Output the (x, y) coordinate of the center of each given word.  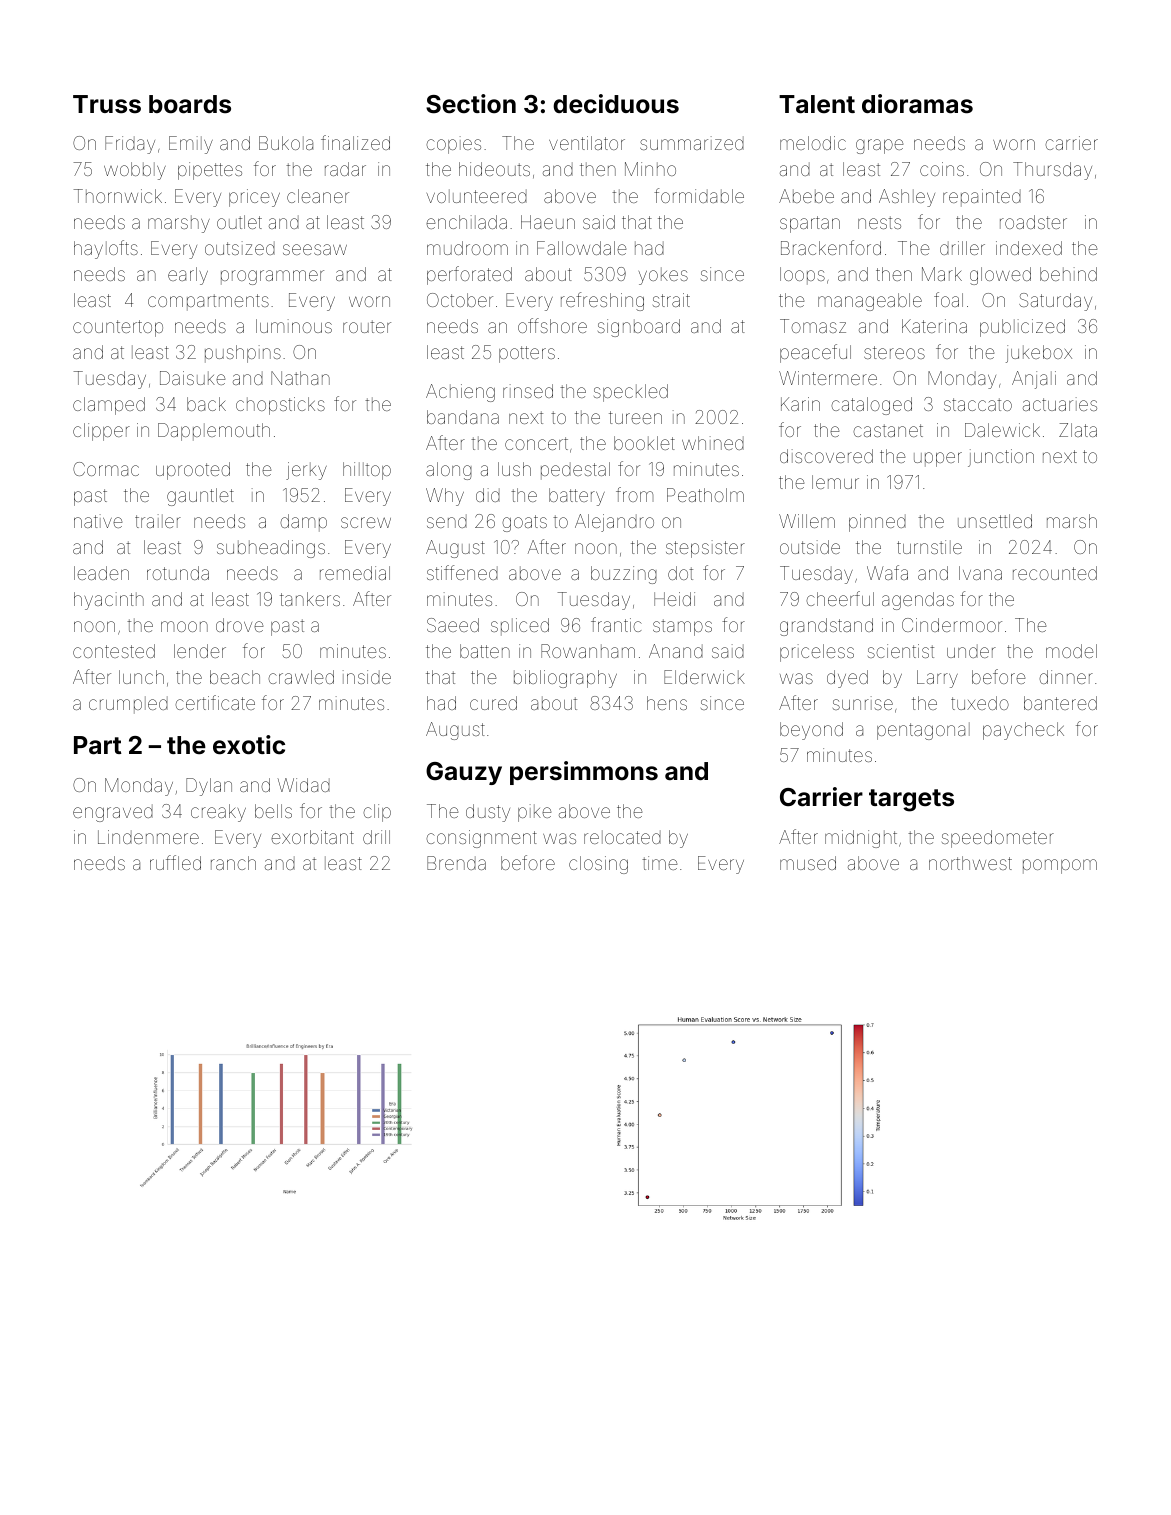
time (659, 863)
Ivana (980, 573)
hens (667, 703)
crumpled (128, 705)
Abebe (806, 196)
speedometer (998, 839)
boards (190, 104)
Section (471, 104)
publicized (1022, 328)
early (188, 276)
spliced (520, 627)
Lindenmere (148, 837)
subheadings (271, 549)
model (1071, 651)
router (367, 326)
